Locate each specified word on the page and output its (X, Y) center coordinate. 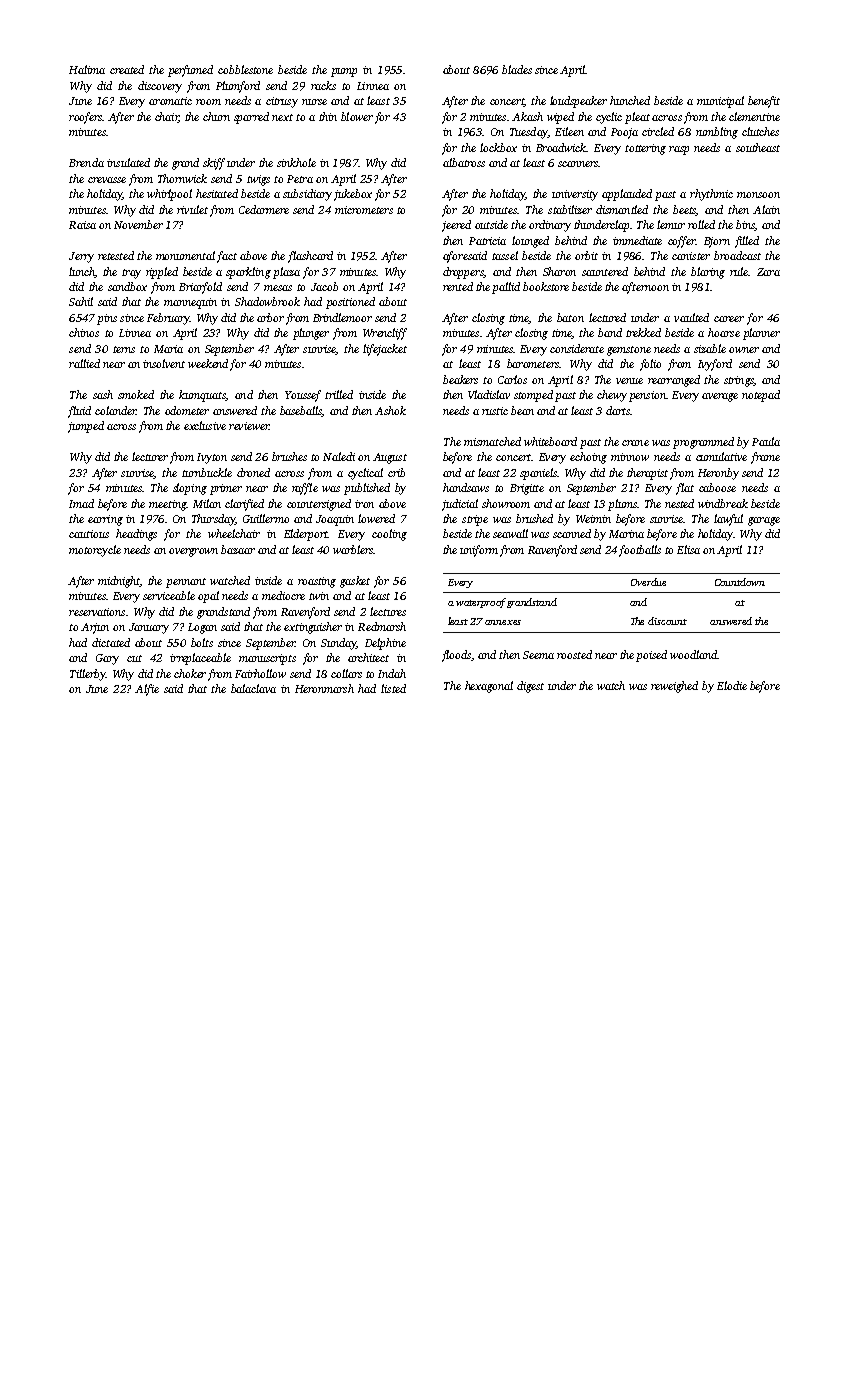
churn (216, 116)
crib (396, 472)
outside (491, 224)
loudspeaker (578, 102)
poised (651, 656)
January (149, 628)
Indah (392, 673)
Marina (626, 534)
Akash (527, 116)
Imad (81, 503)
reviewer (249, 426)
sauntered (605, 271)
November (138, 224)
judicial (460, 505)
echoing (588, 458)
